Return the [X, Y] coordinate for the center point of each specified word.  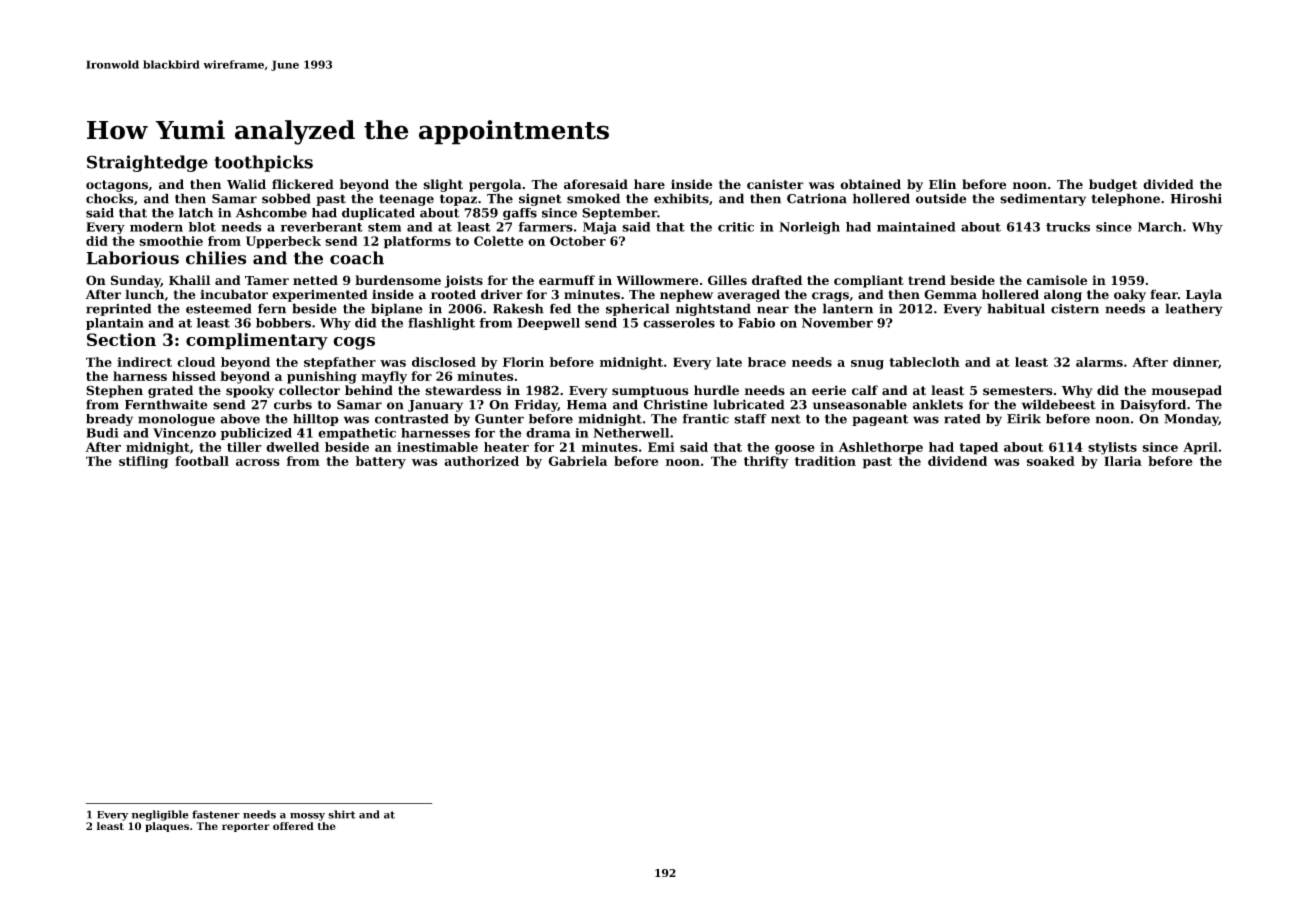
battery [381, 462]
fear [1164, 294]
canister [775, 184]
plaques [167, 827]
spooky [250, 391]
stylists [1112, 448]
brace [767, 362]
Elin [942, 184]
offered [293, 826]
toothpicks [263, 163]
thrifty [766, 462]
